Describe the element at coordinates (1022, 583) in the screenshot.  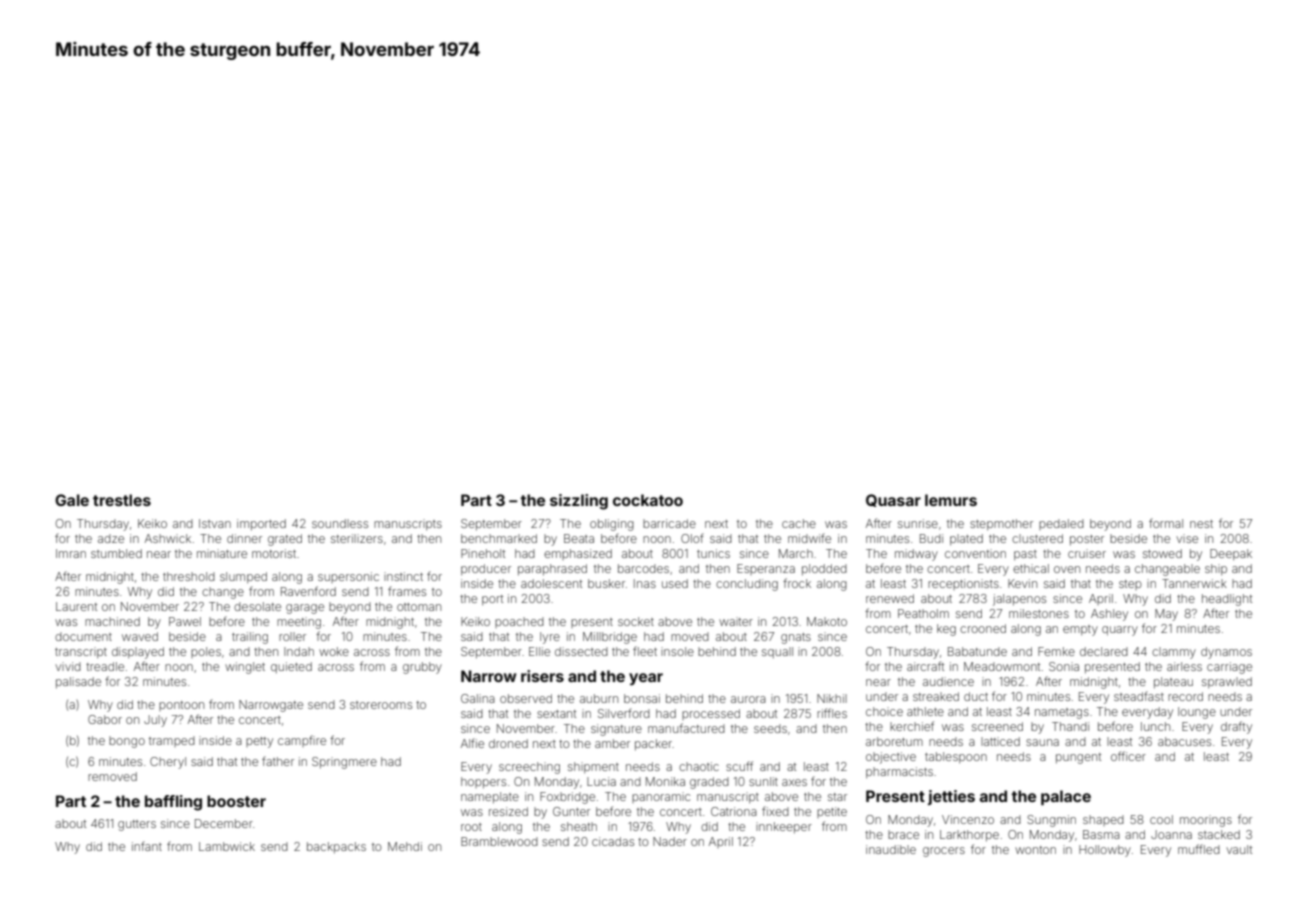
I see `Kevin` at that location.
